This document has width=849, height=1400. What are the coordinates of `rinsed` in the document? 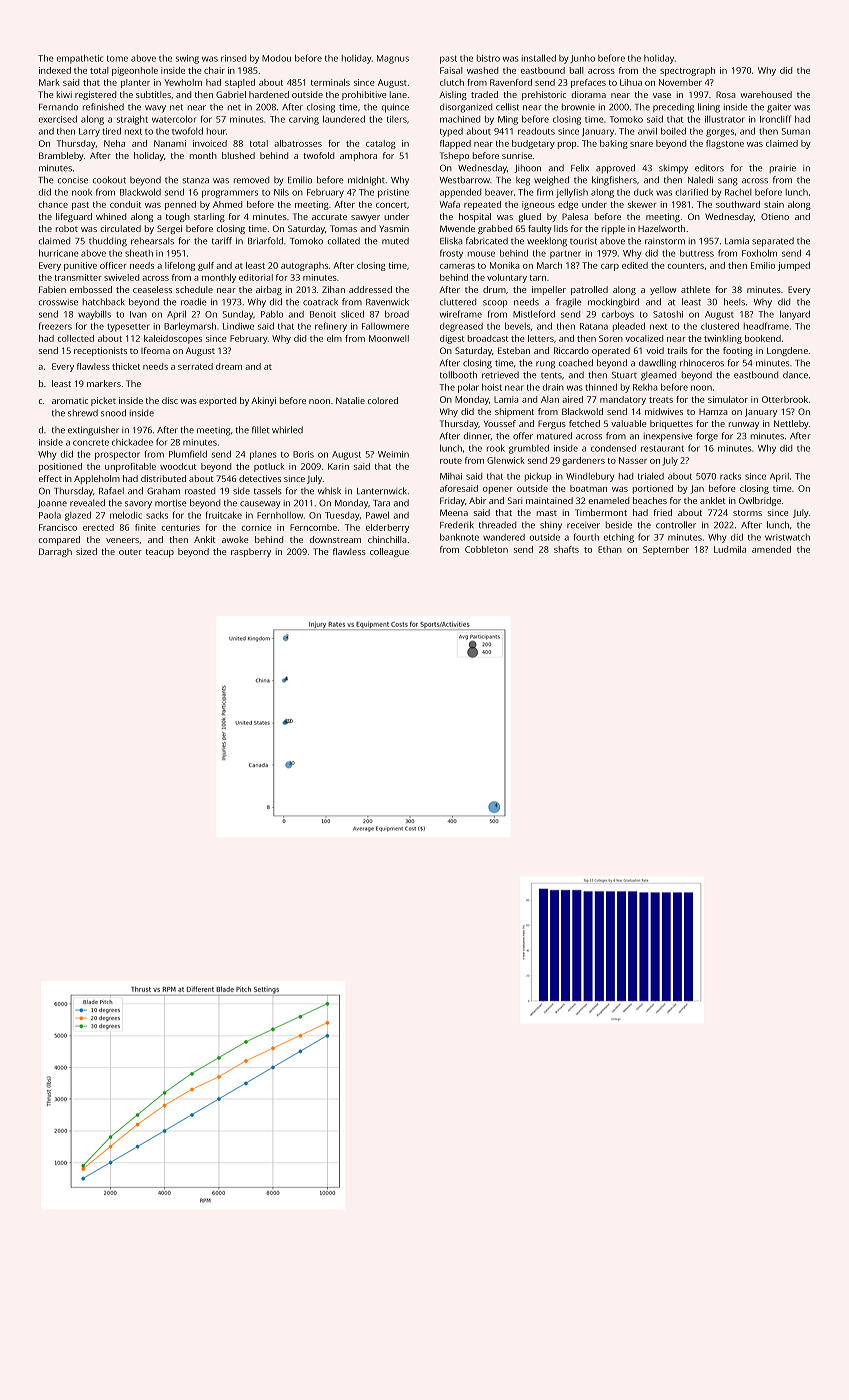 It's located at (233, 58).
